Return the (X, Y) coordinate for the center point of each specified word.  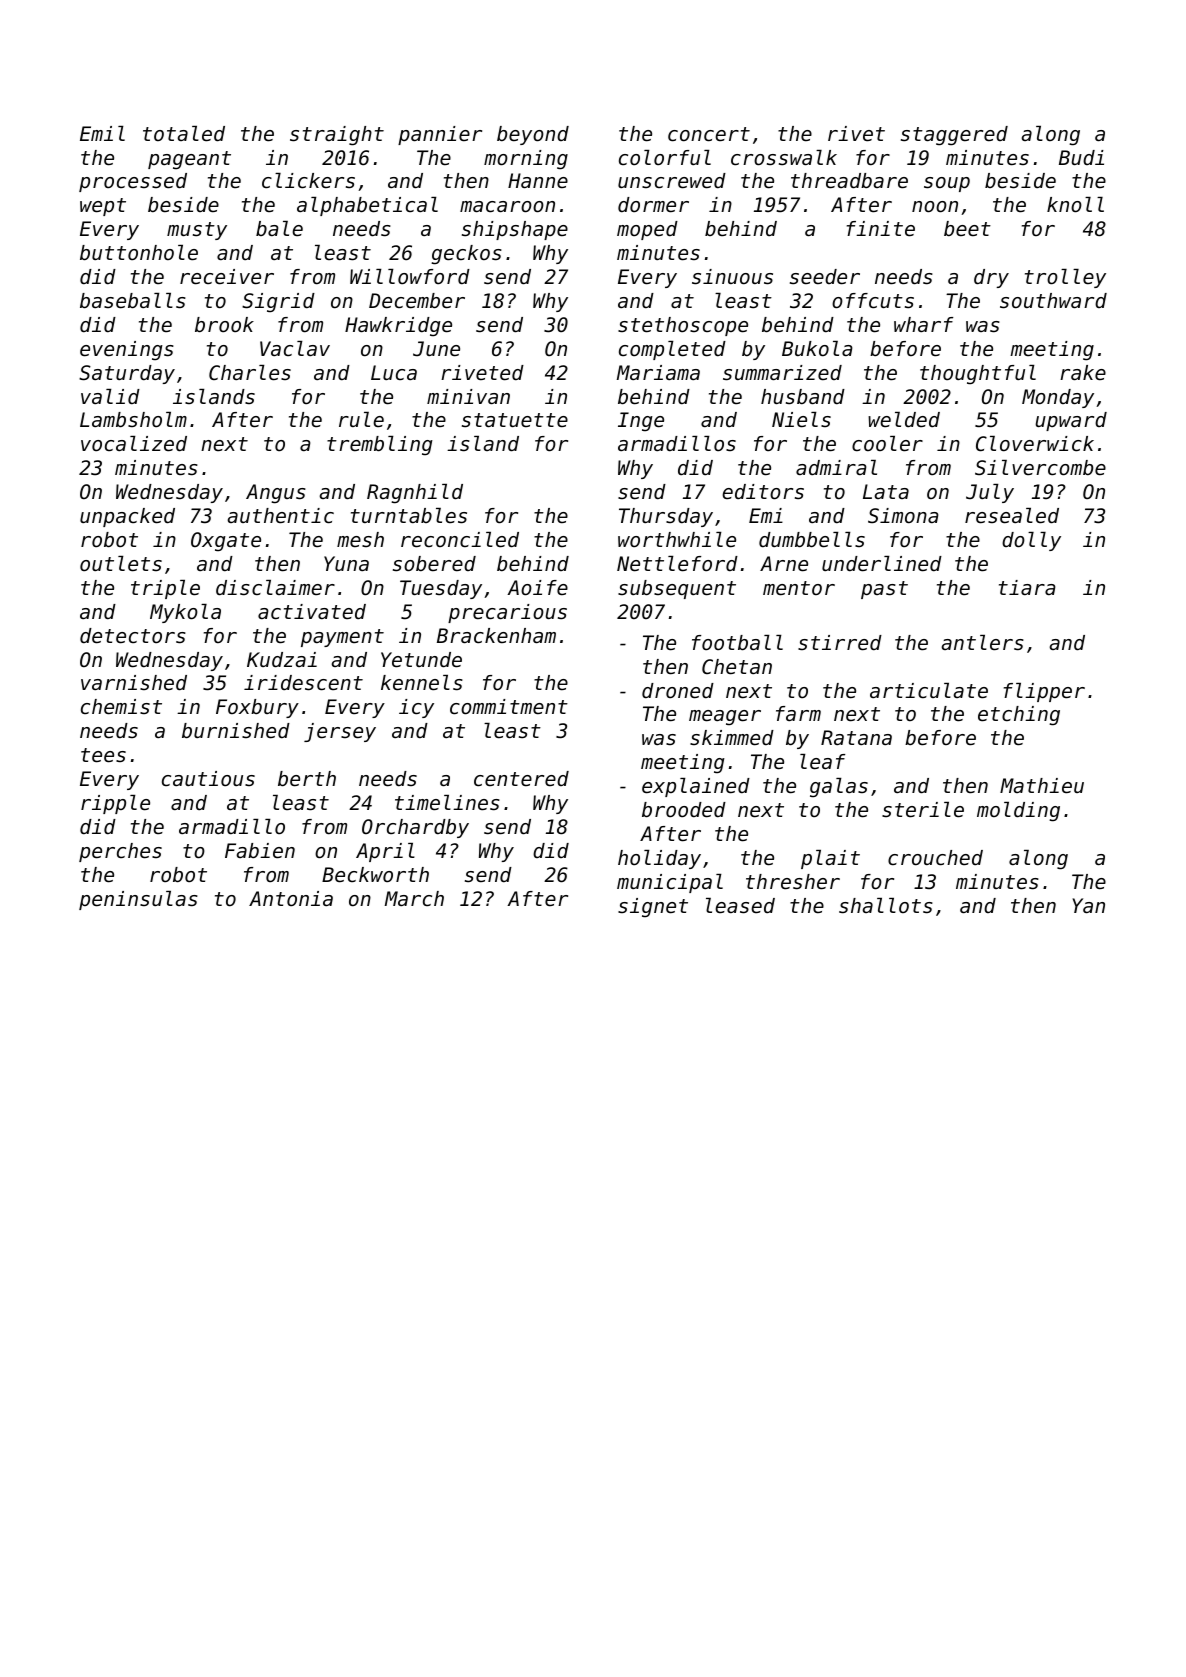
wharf (923, 324)
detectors (133, 636)
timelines (447, 803)
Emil (102, 133)
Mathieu (1042, 786)
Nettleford (677, 564)
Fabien (260, 851)
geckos (466, 255)
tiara (1027, 587)
